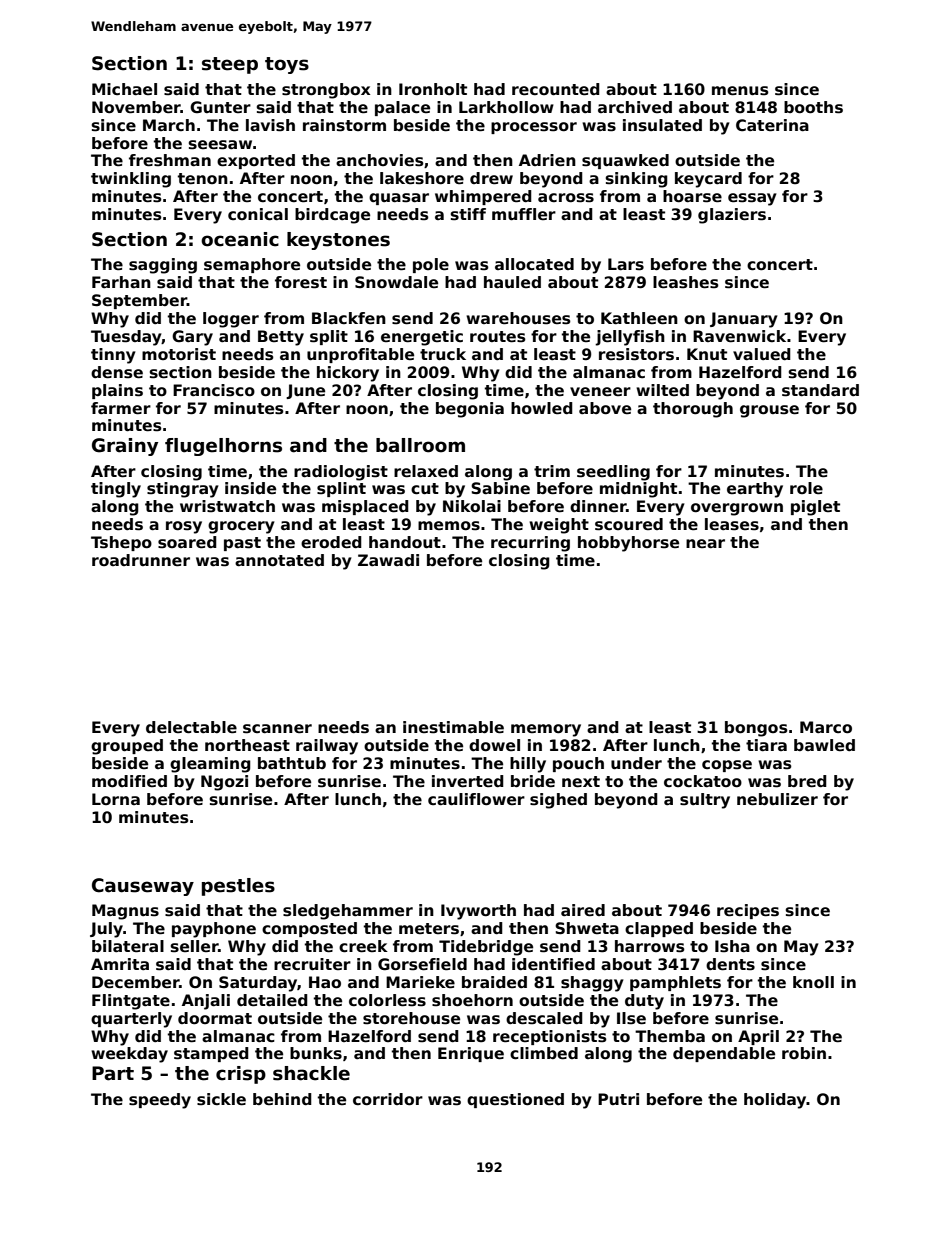 This document has height=1233, width=952. What do you see at coordinates (106, 930) in the document?
I see `July` at bounding box center [106, 930].
